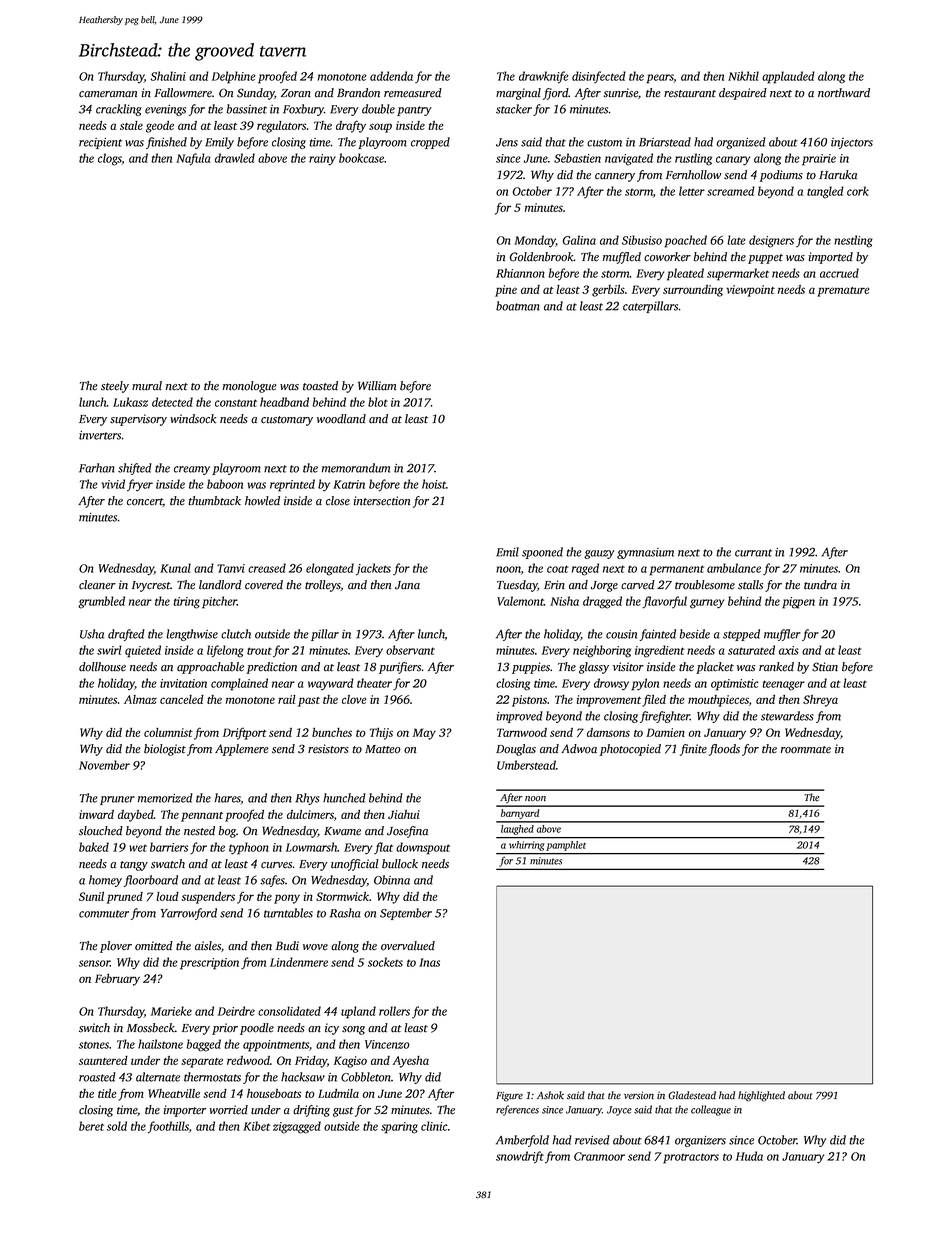 The width and height of the screenshot is (952, 1233). Describe the element at coordinates (507, 142) in the screenshot. I see `Jens` at that location.
